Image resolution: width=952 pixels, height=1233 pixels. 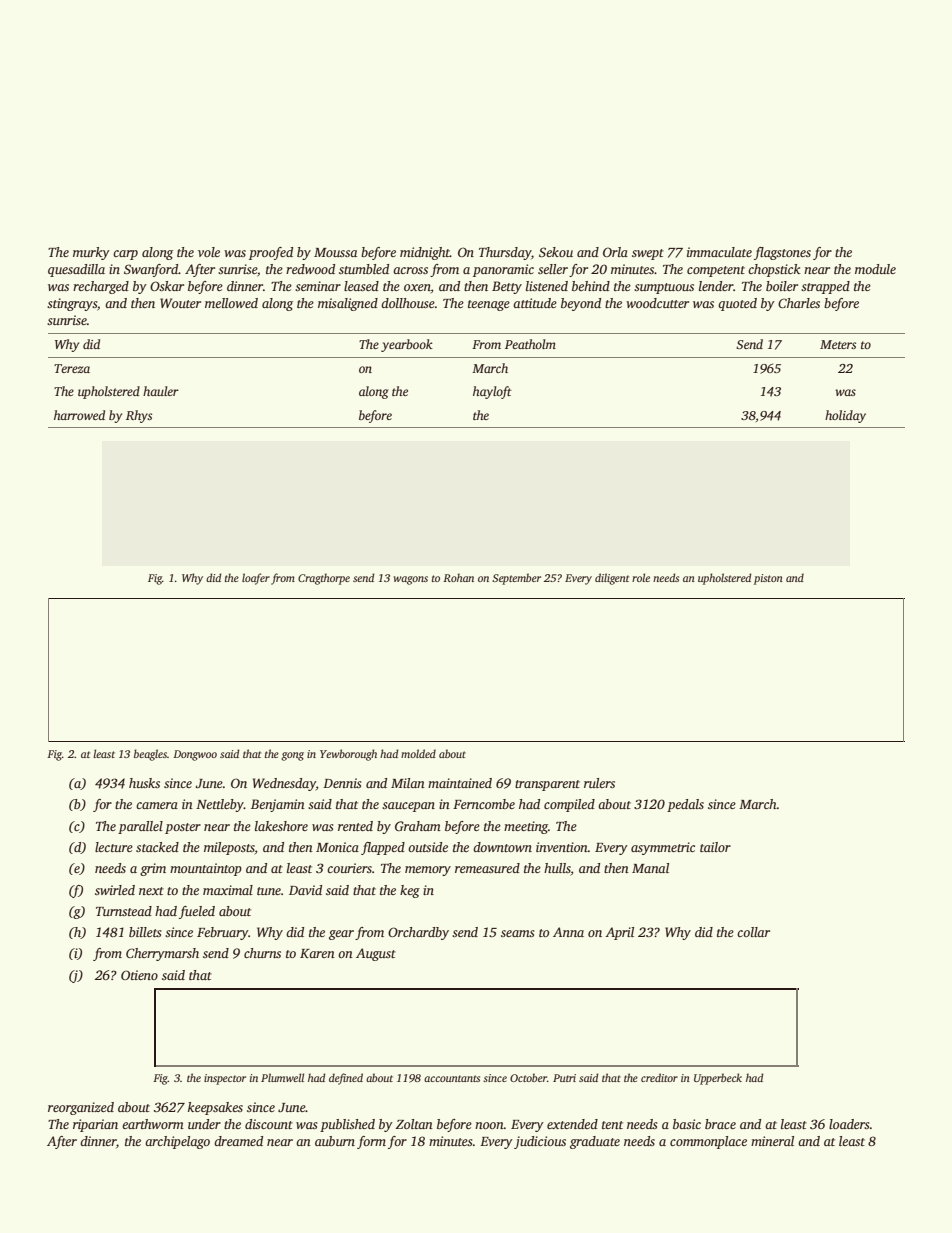 What do you see at coordinates (768, 579) in the image?
I see `piston` at bounding box center [768, 579].
